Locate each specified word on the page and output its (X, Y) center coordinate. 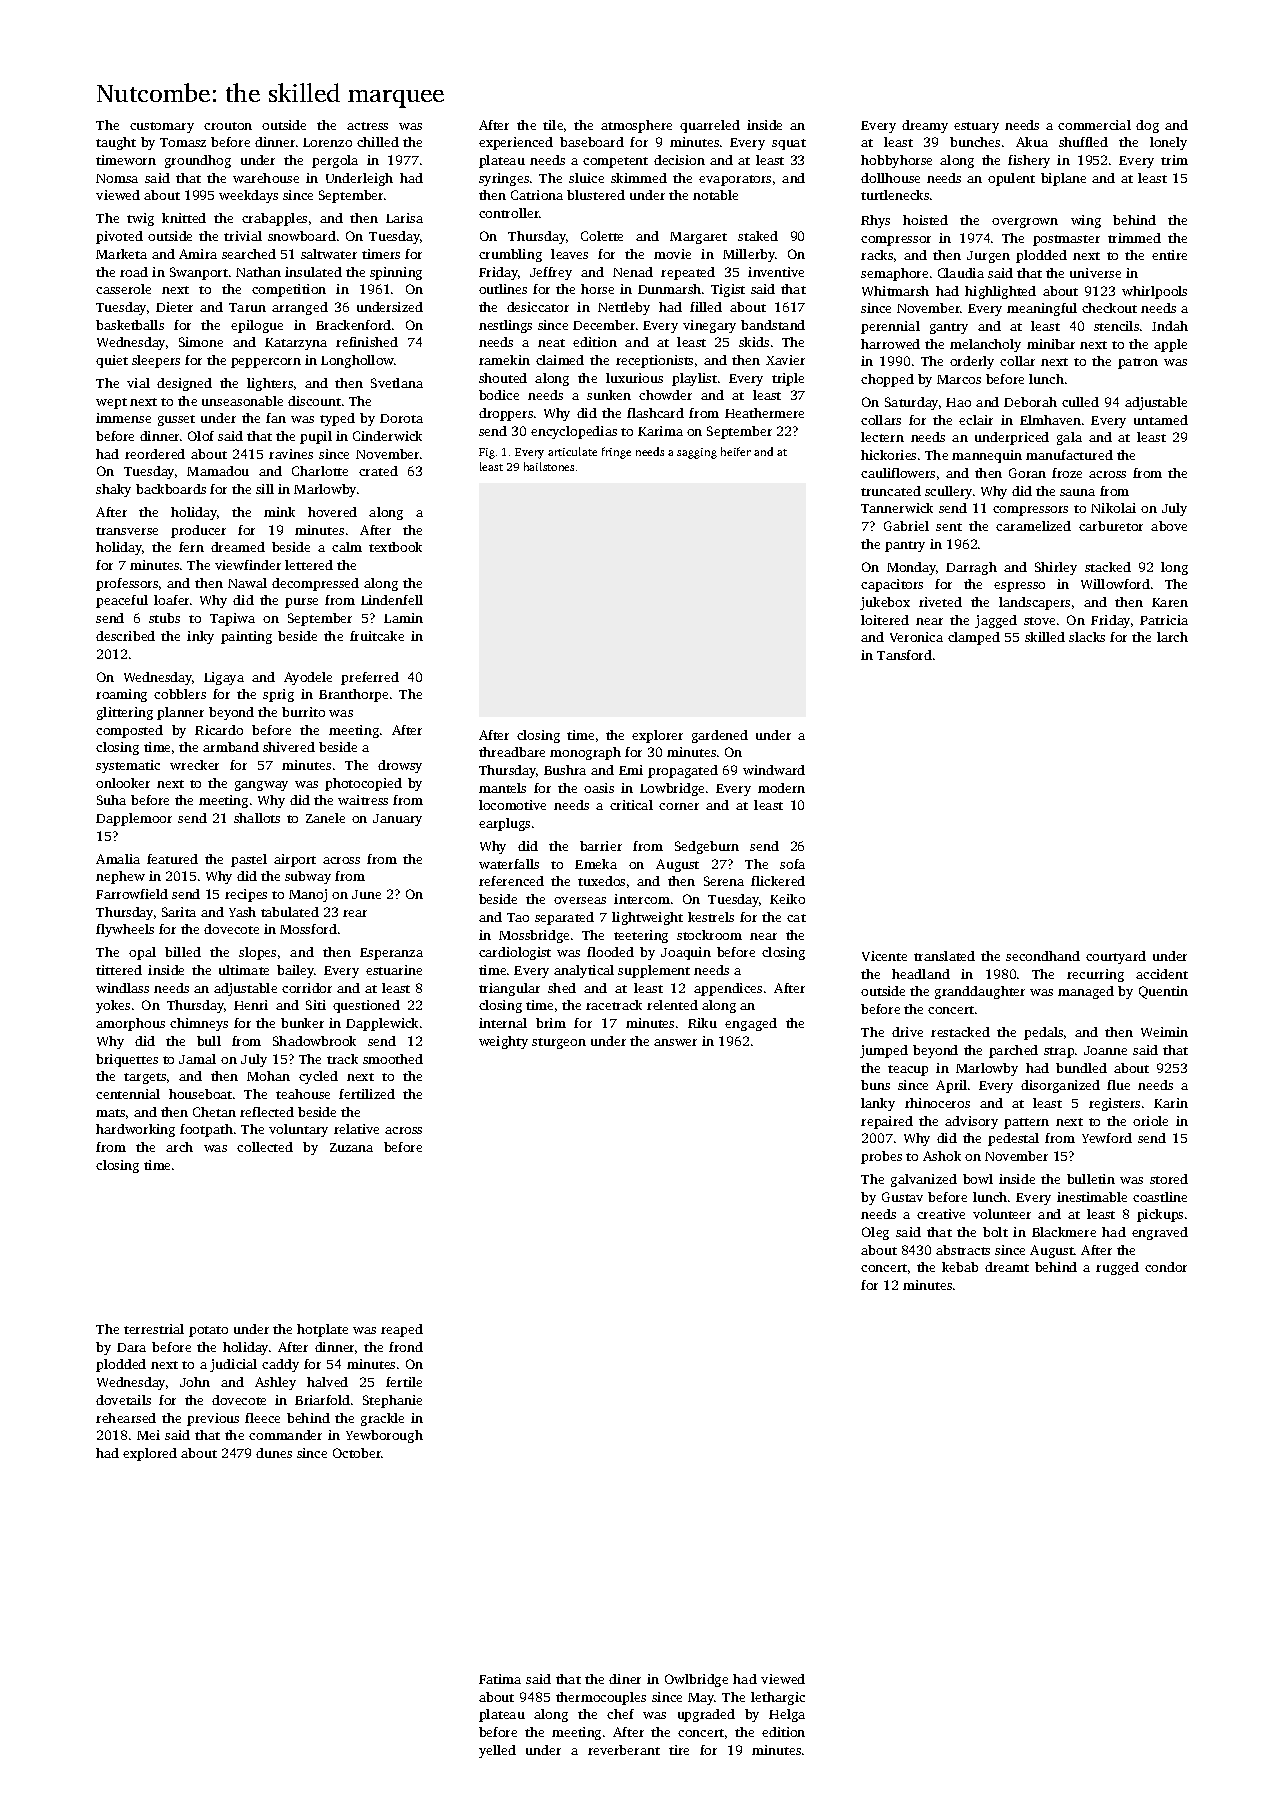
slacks (1087, 637)
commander (285, 1435)
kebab (960, 1267)
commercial (1094, 125)
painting (246, 637)
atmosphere (636, 126)
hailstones (549, 466)
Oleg (875, 1233)
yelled (497, 1751)
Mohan (268, 1076)
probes (881, 1157)
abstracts (963, 1250)
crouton (228, 126)
